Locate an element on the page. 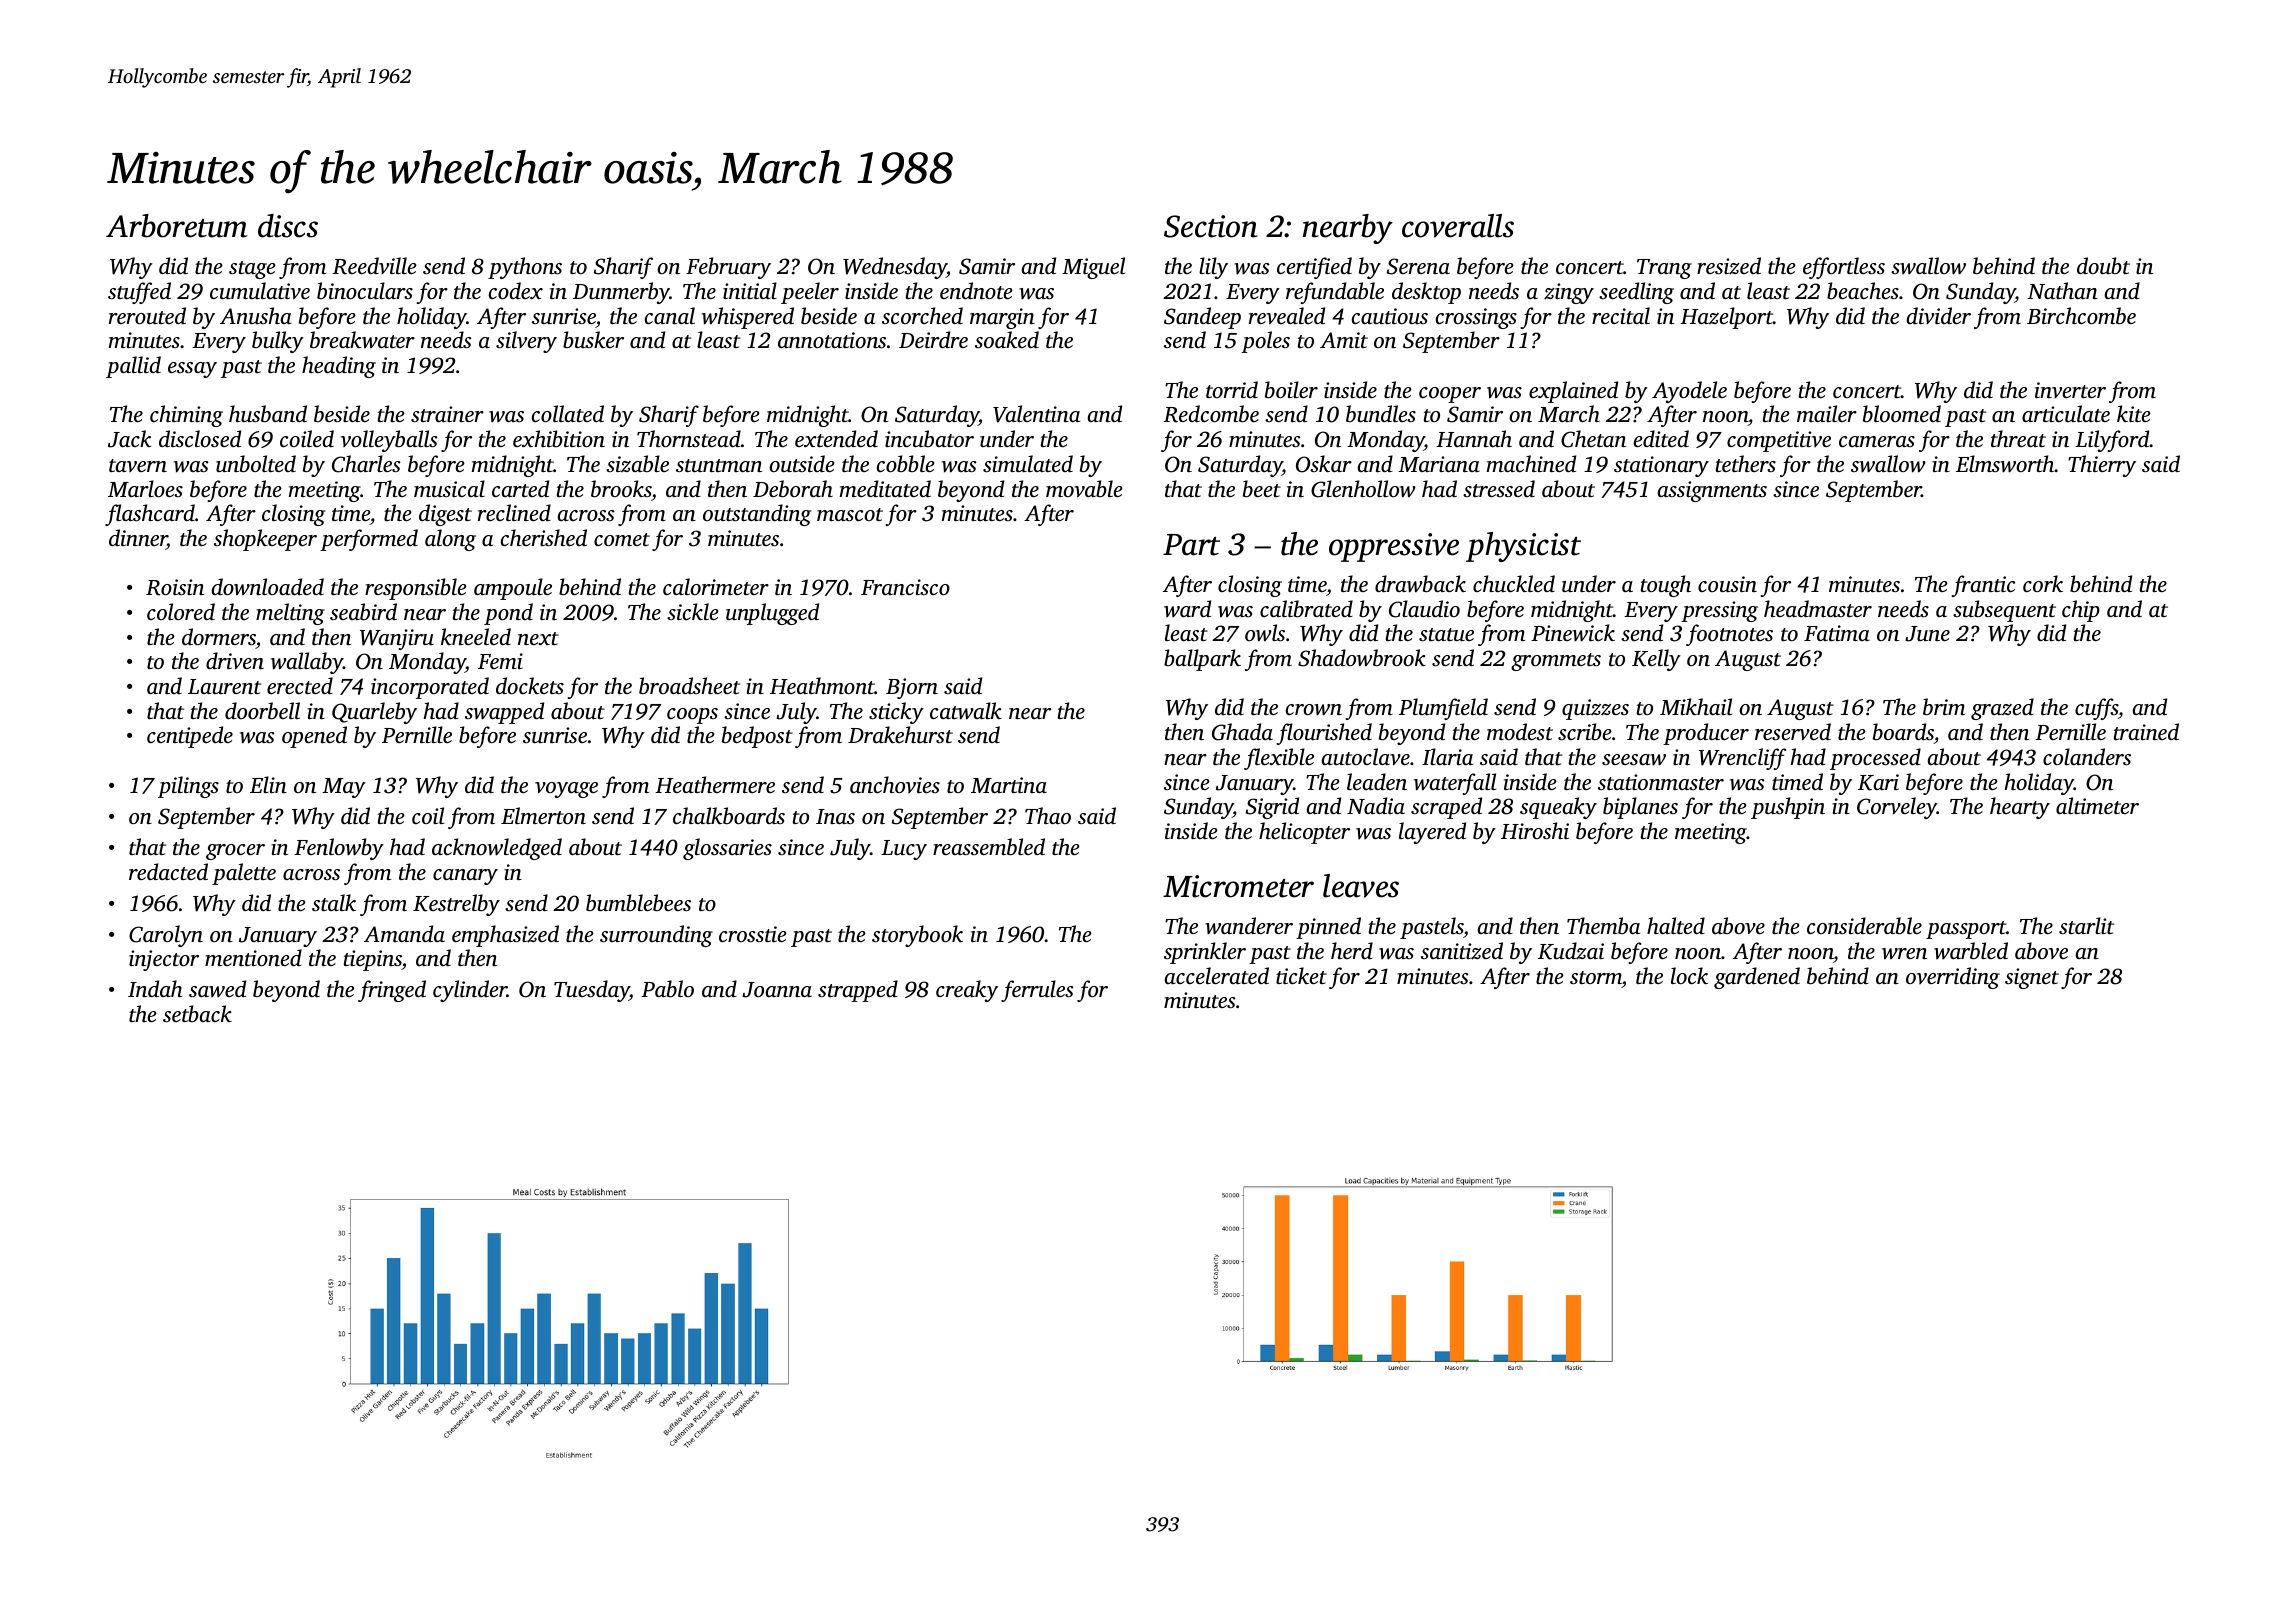 This page has height=1620, width=2292. trained is located at coordinates (2146, 731).
